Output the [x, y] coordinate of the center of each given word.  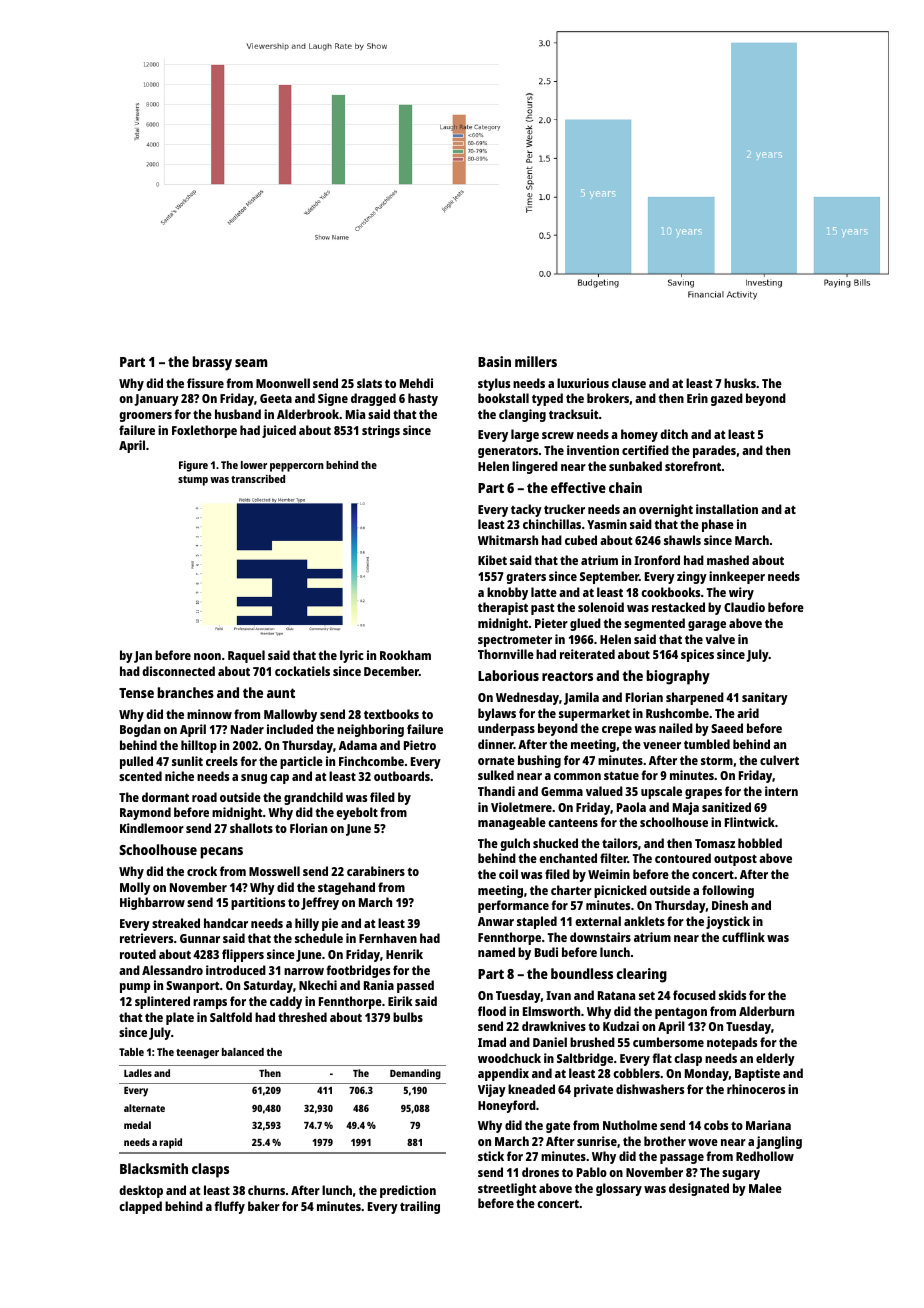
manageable [512, 823]
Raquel [246, 656]
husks [740, 383]
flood [492, 1011]
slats [369, 383]
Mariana [768, 1125]
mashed [728, 560]
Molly [135, 888]
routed [138, 954]
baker [264, 1206]
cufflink [743, 937]
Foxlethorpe [204, 431]
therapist [503, 608]
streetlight [507, 1189]
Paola [631, 807]
